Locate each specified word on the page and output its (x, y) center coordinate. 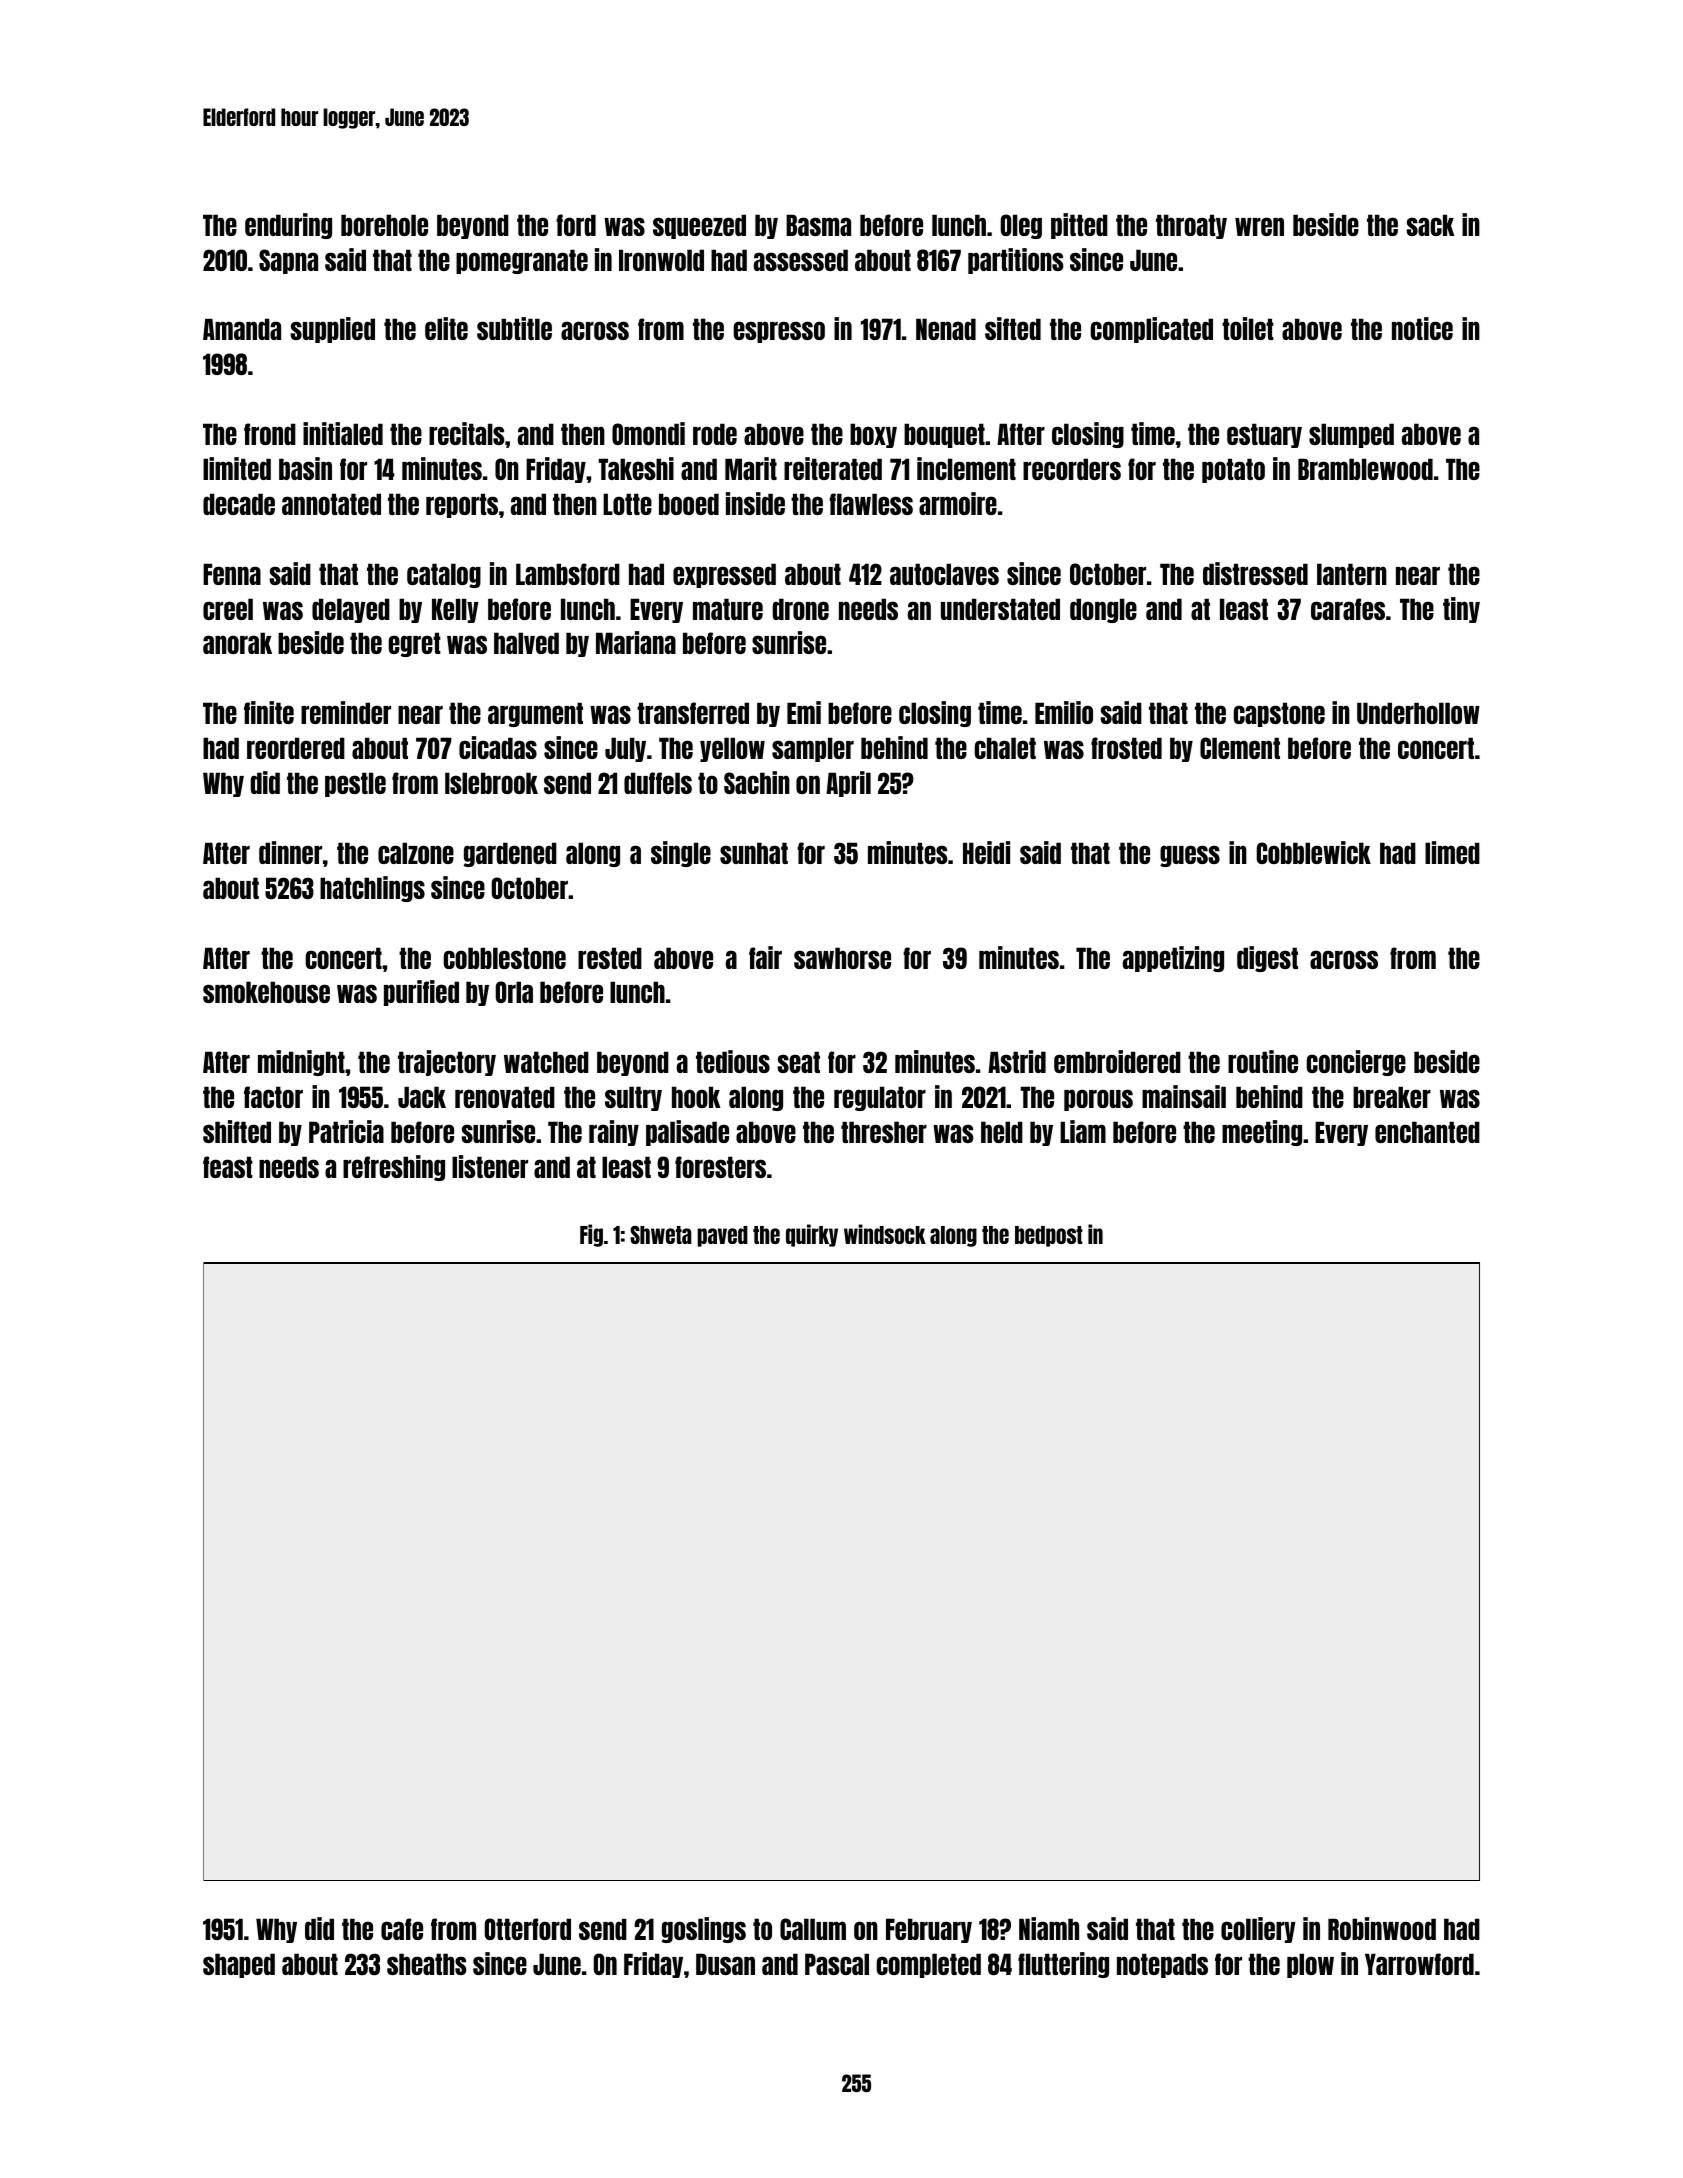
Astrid (1017, 1061)
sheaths (427, 1964)
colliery (1258, 1930)
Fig (591, 1235)
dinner (290, 852)
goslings (704, 1930)
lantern (1352, 574)
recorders (1072, 469)
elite (446, 328)
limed (1452, 852)
